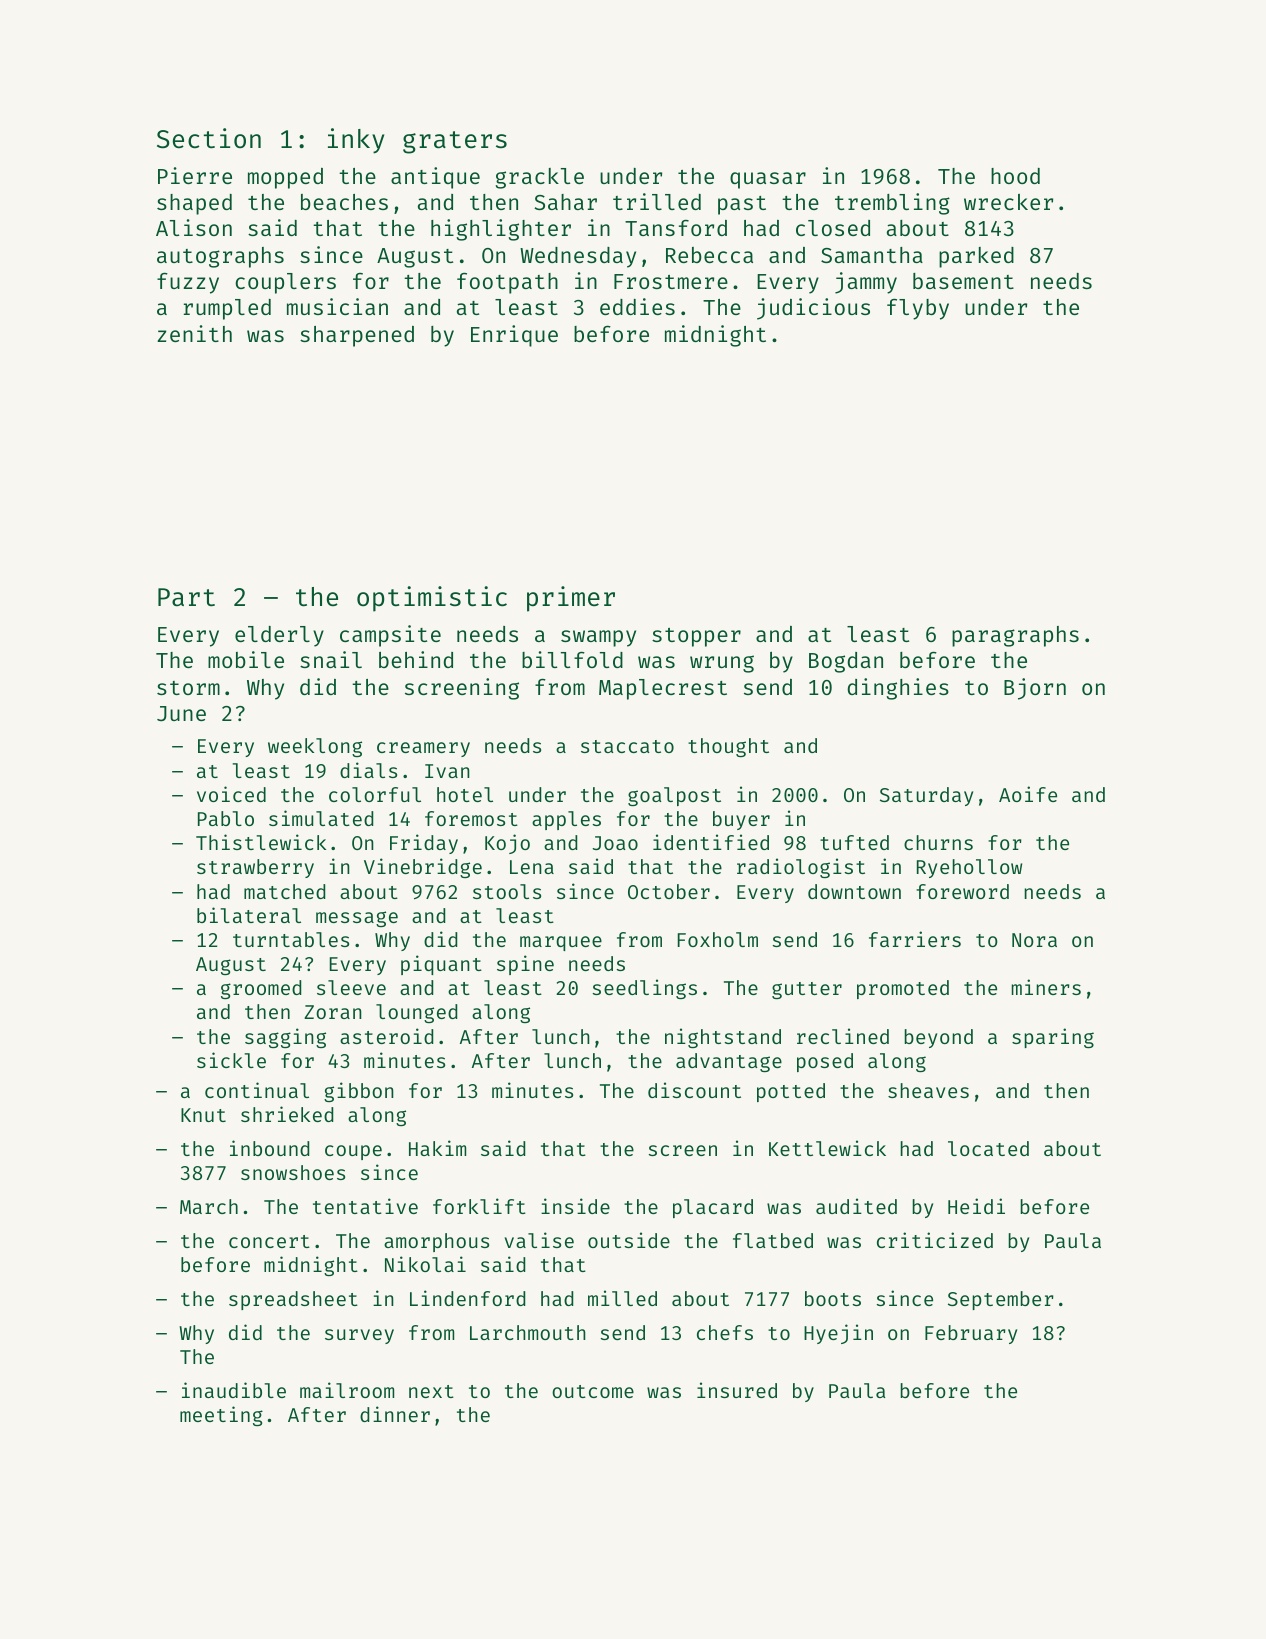 The image size is (1266, 1639). I want to click on judicious, so click(813, 309).
